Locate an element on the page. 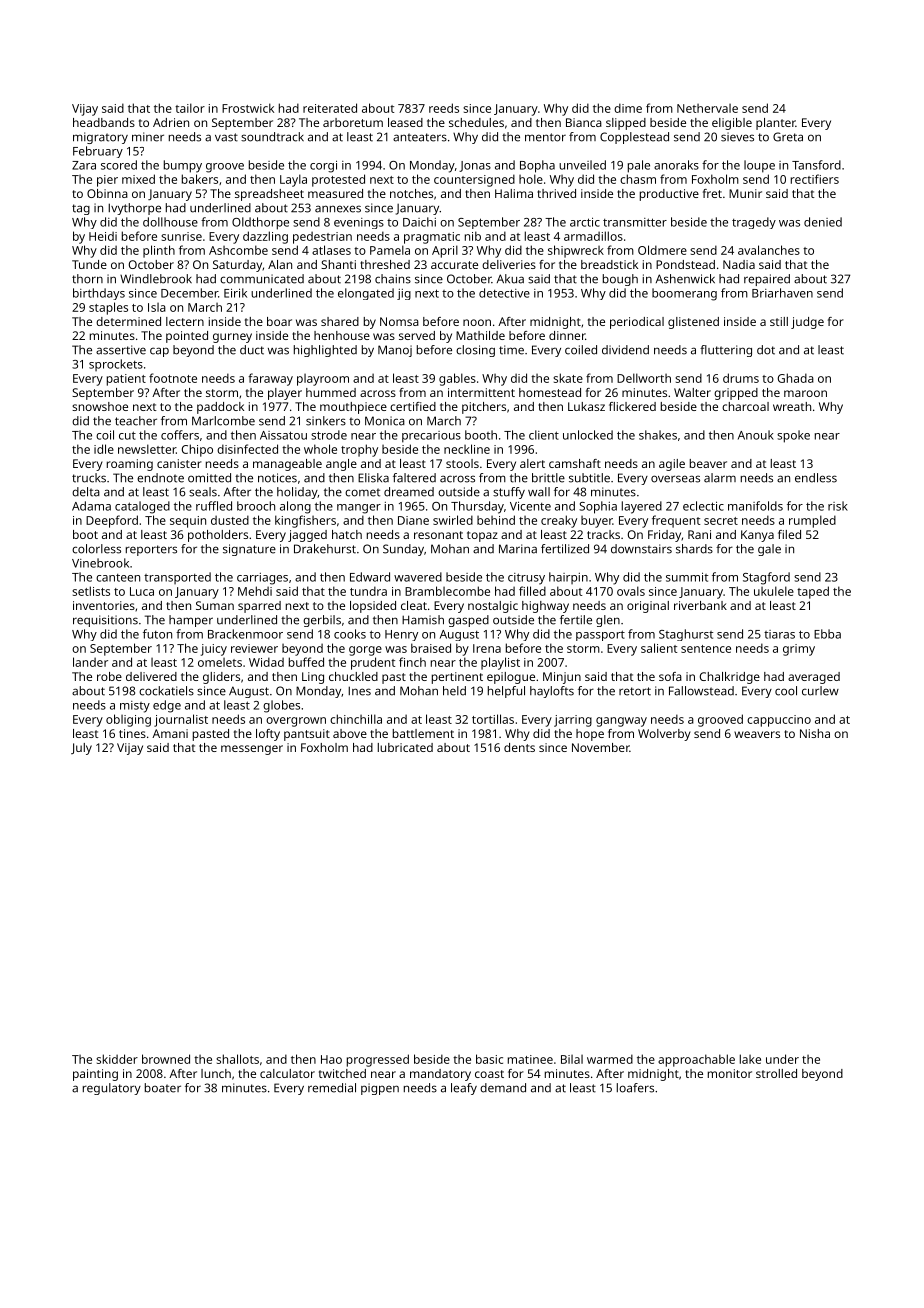  maroon is located at coordinates (805, 393).
